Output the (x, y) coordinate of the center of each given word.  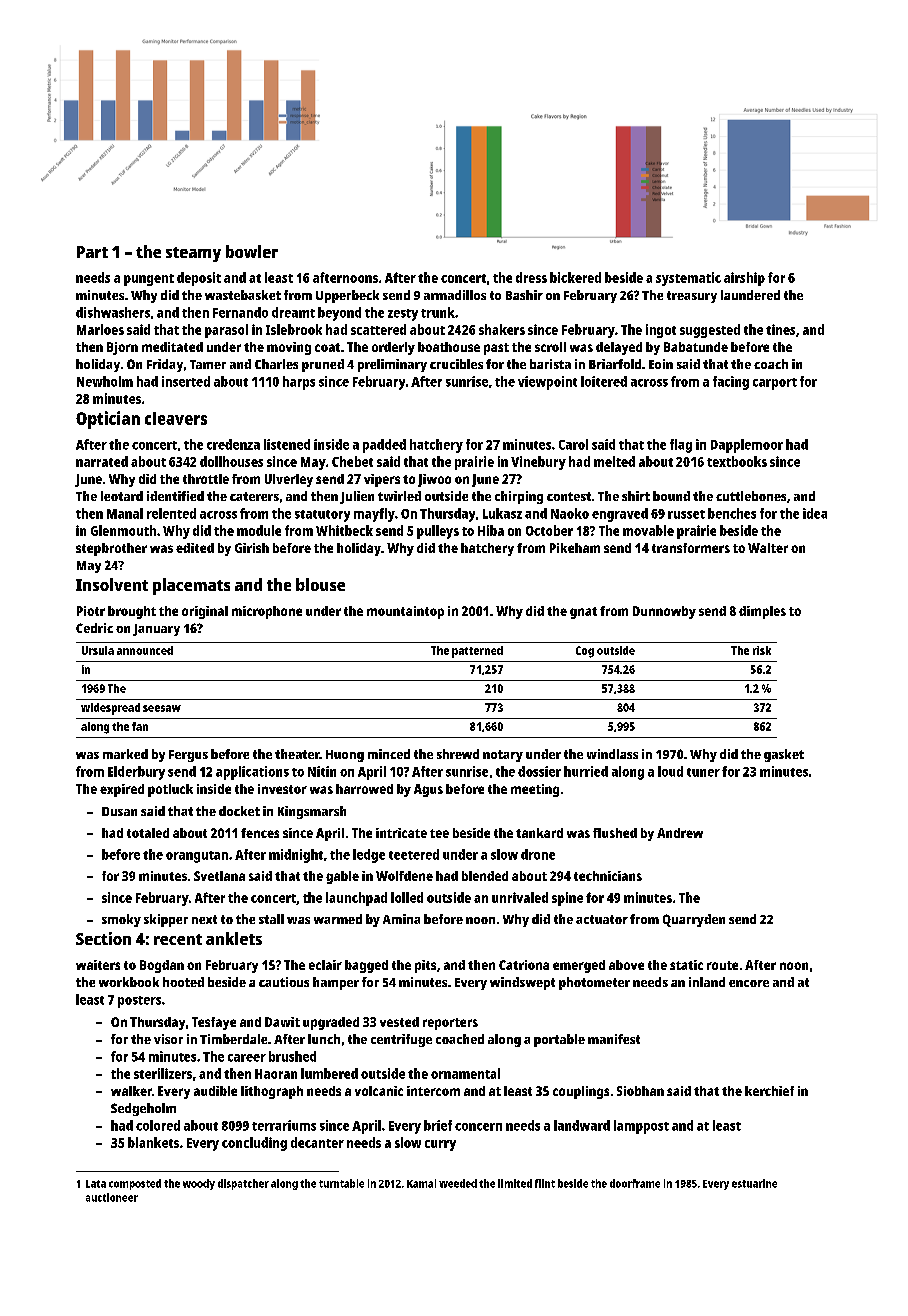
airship (744, 279)
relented (171, 513)
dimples (762, 612)
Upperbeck (347, 296)
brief (438, 1125)
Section (103, 938)
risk (762, 650)
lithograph (272, 1092)
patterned (477, 652)
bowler (252, 251)
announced (145, 650)
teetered (414, 854)
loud (670, 771)
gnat (583, 613)
